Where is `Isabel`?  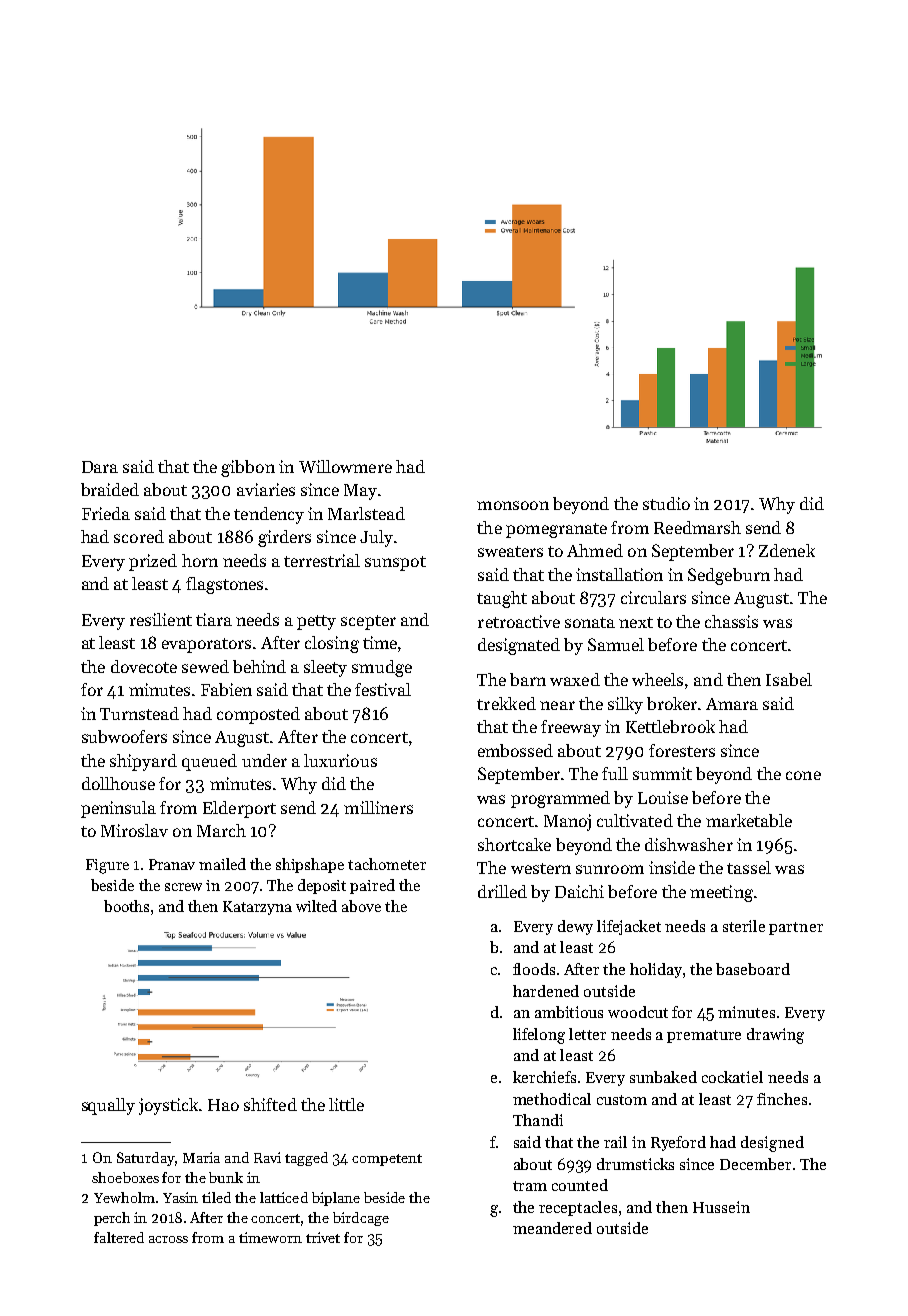 Isabel is located at coordinates (789, 679).
